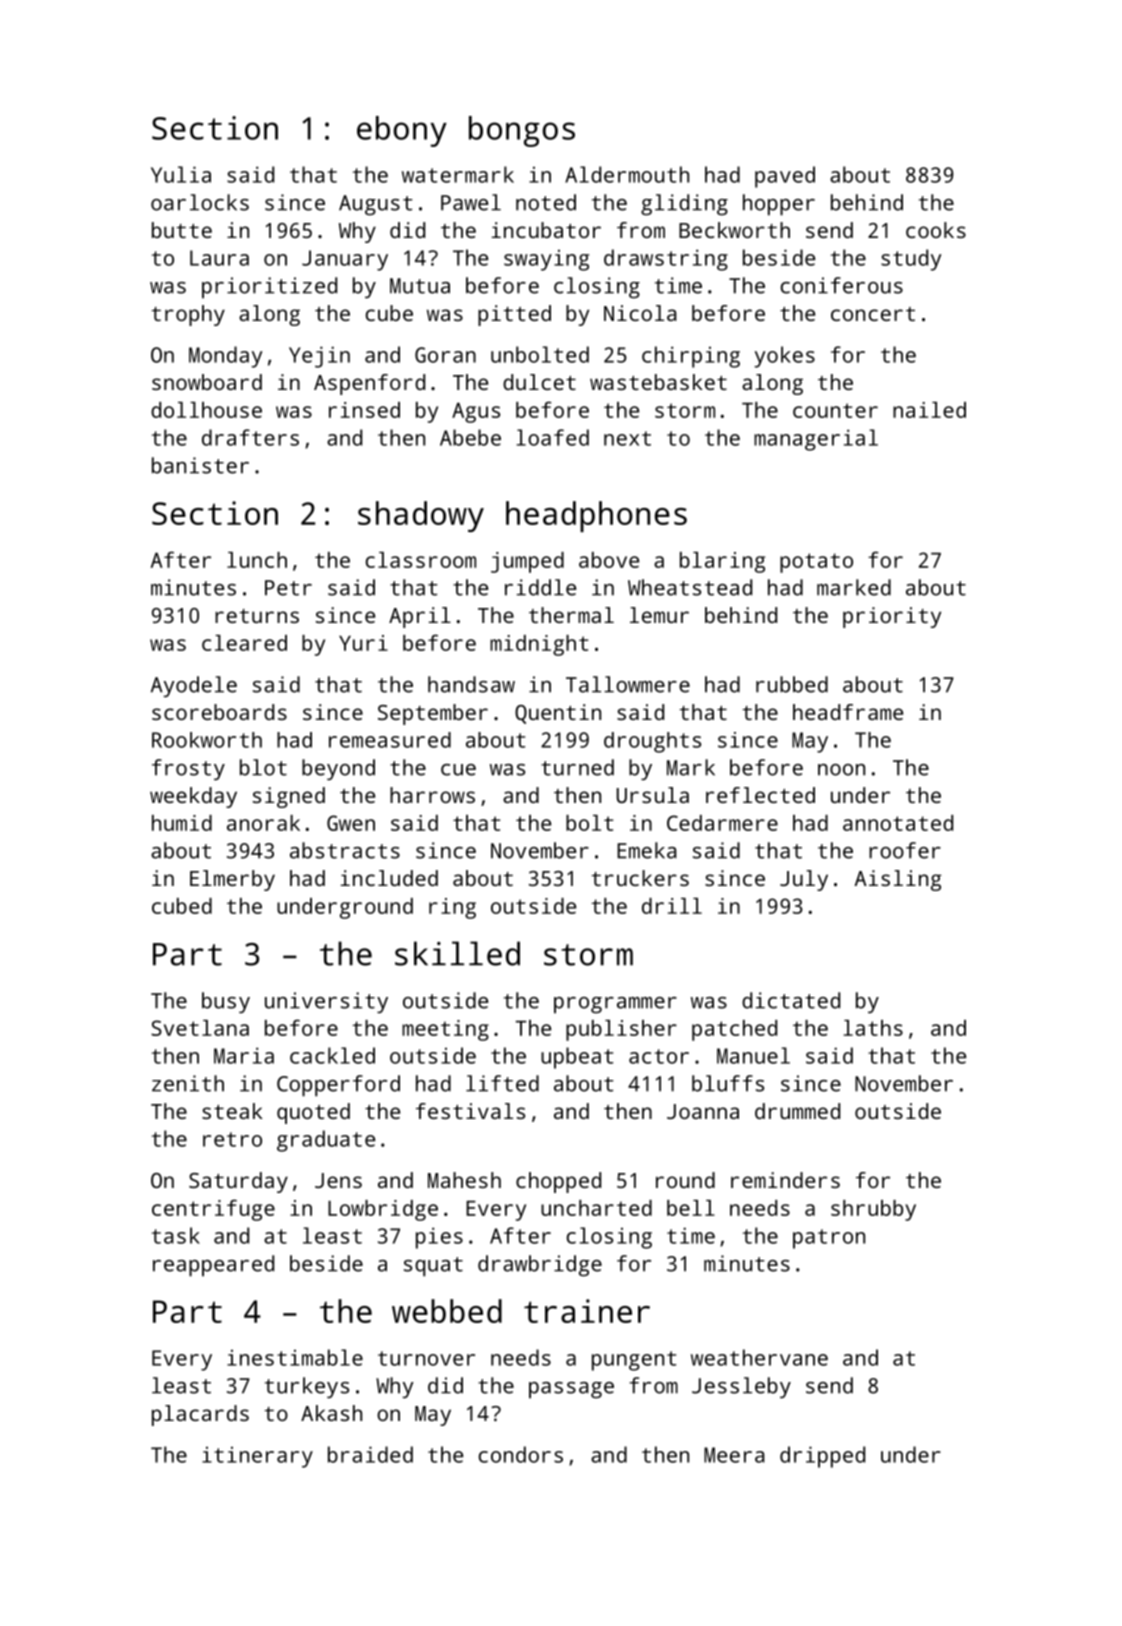 The image size is (1122, 1626). Describe the element at coordinates (804, 880) in the screenshot. I see `July` at that location.
